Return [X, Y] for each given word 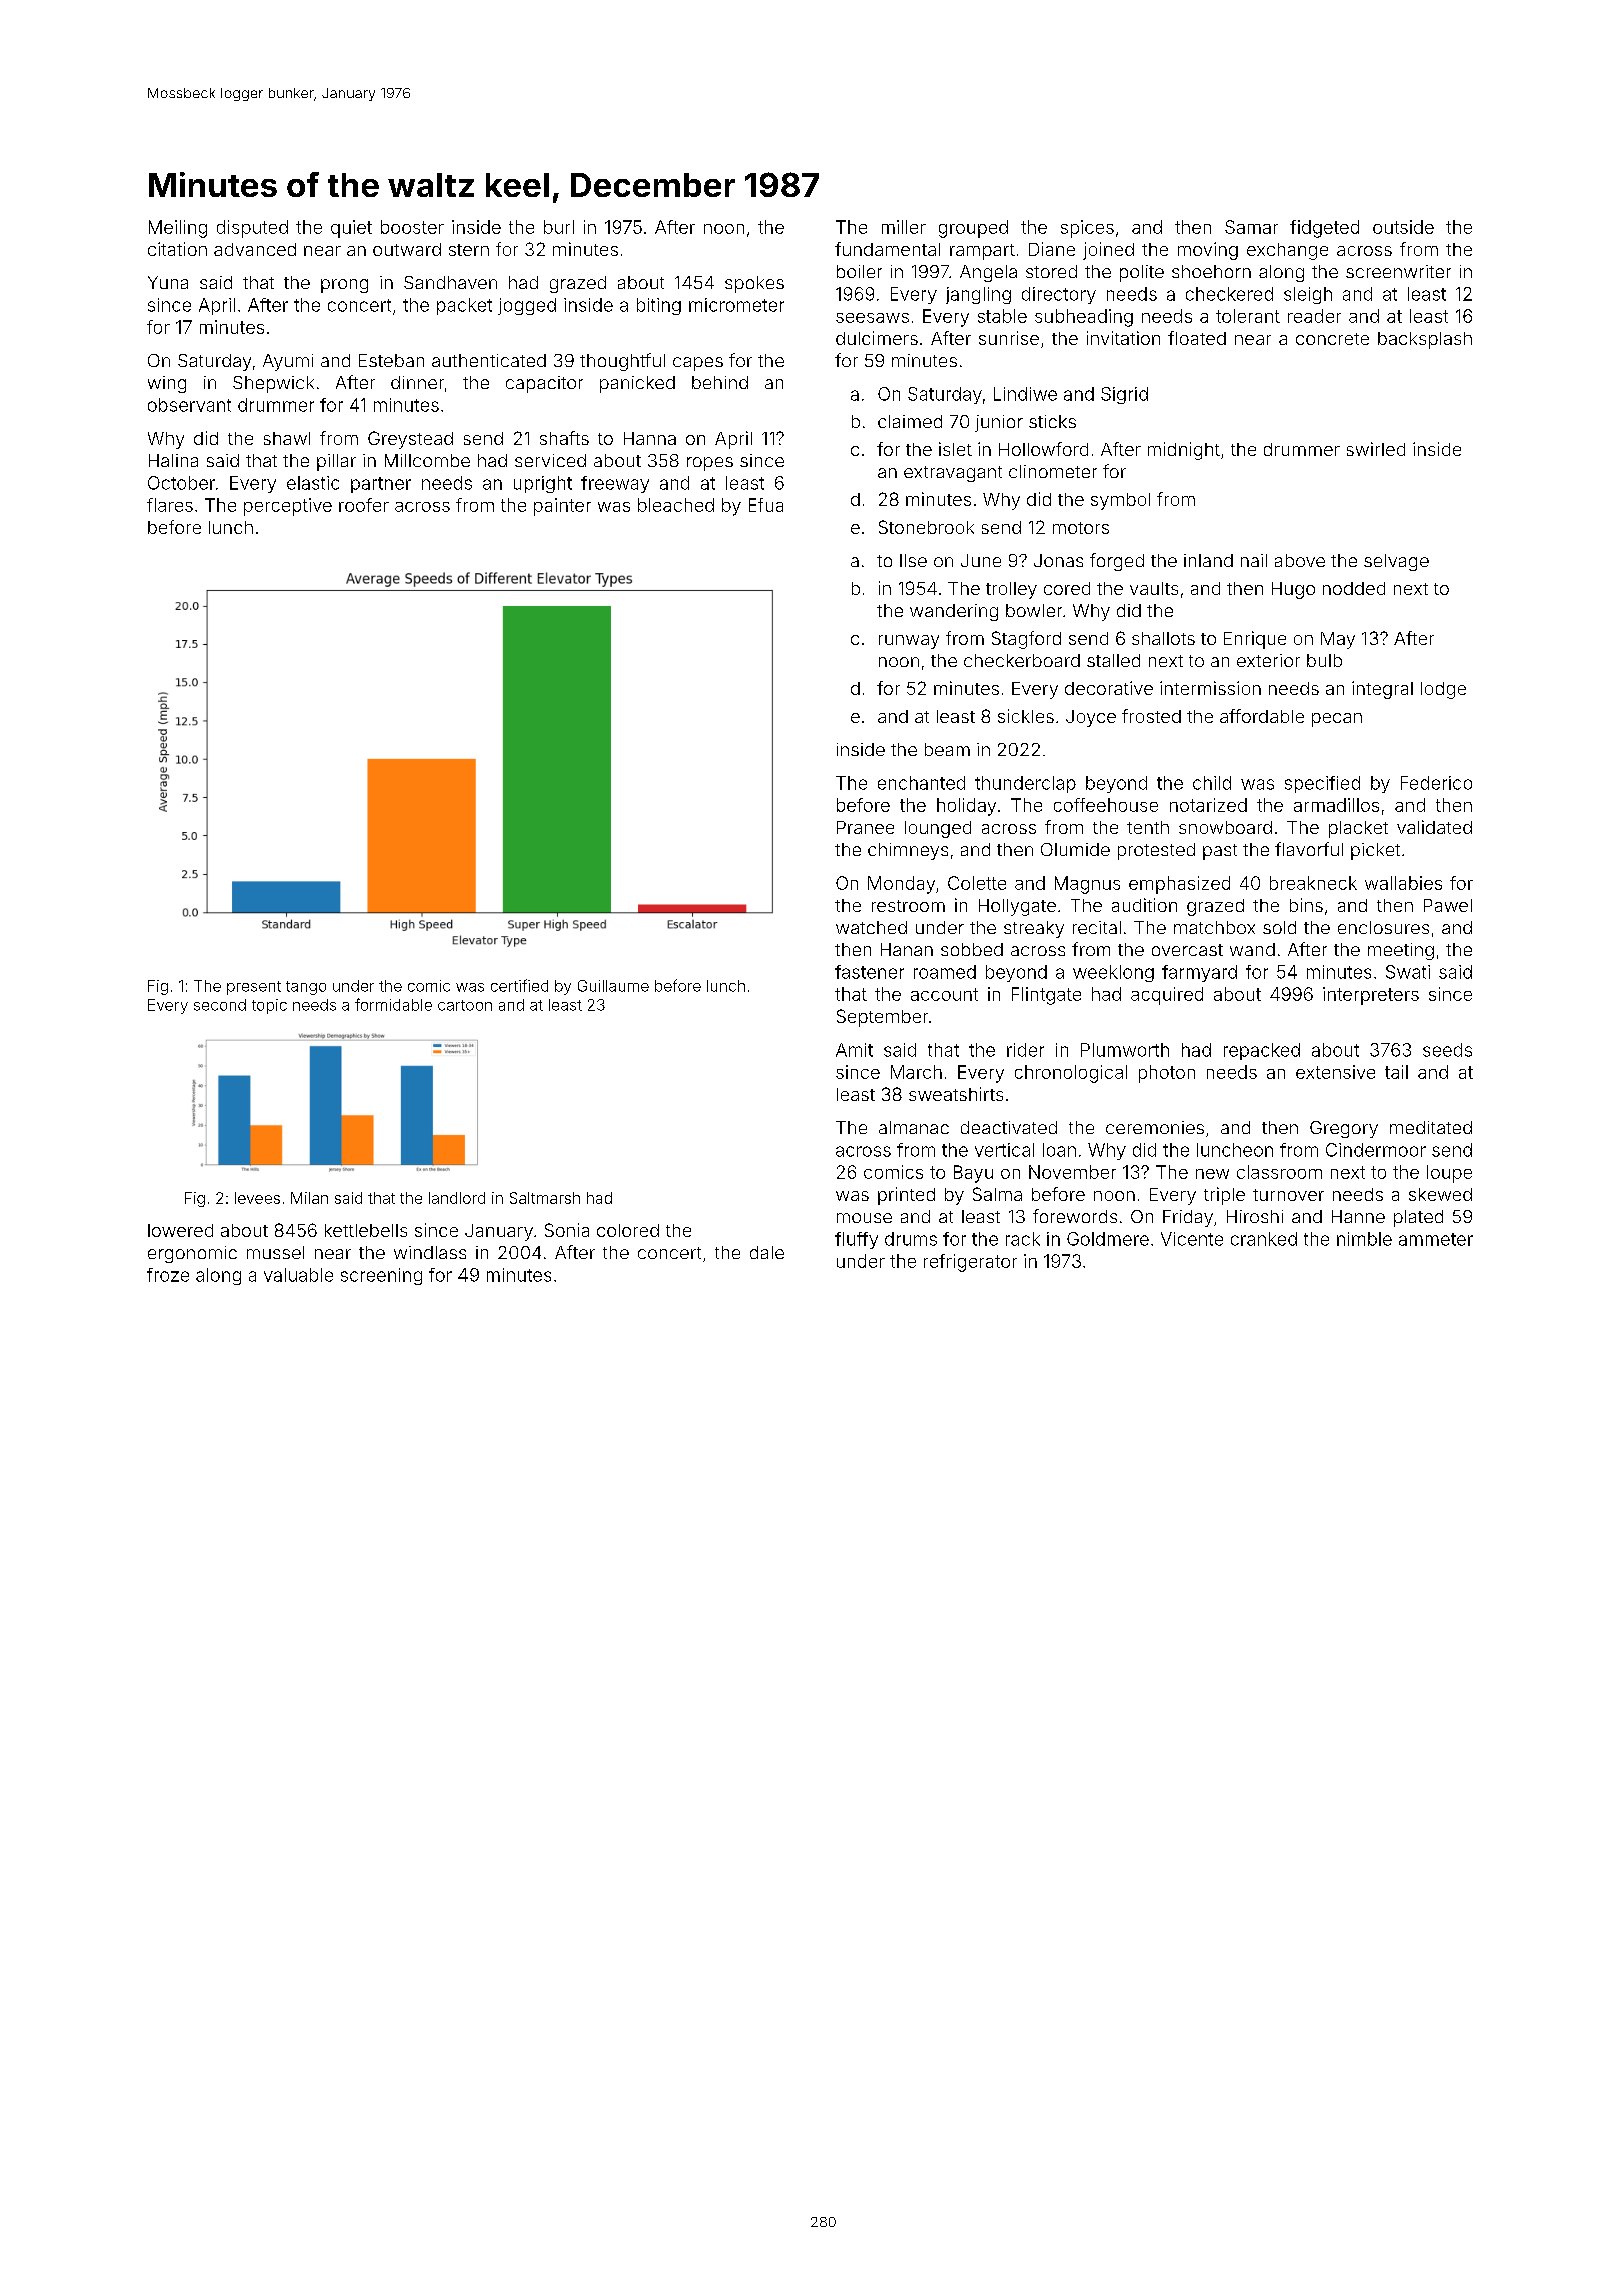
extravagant [953, 474]
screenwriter [1398, 271]
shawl [287, 438]
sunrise [1009, 338]
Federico [1436, 783]
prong [344, 286]
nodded [1354, 588]
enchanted [921, 783]
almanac [914, 1127]
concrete [1332, 339]
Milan [309, 1198]
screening [381, 1276]
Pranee [865, 827]
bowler [1034, 610]
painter [562, 507]
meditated [1431, 1127]
